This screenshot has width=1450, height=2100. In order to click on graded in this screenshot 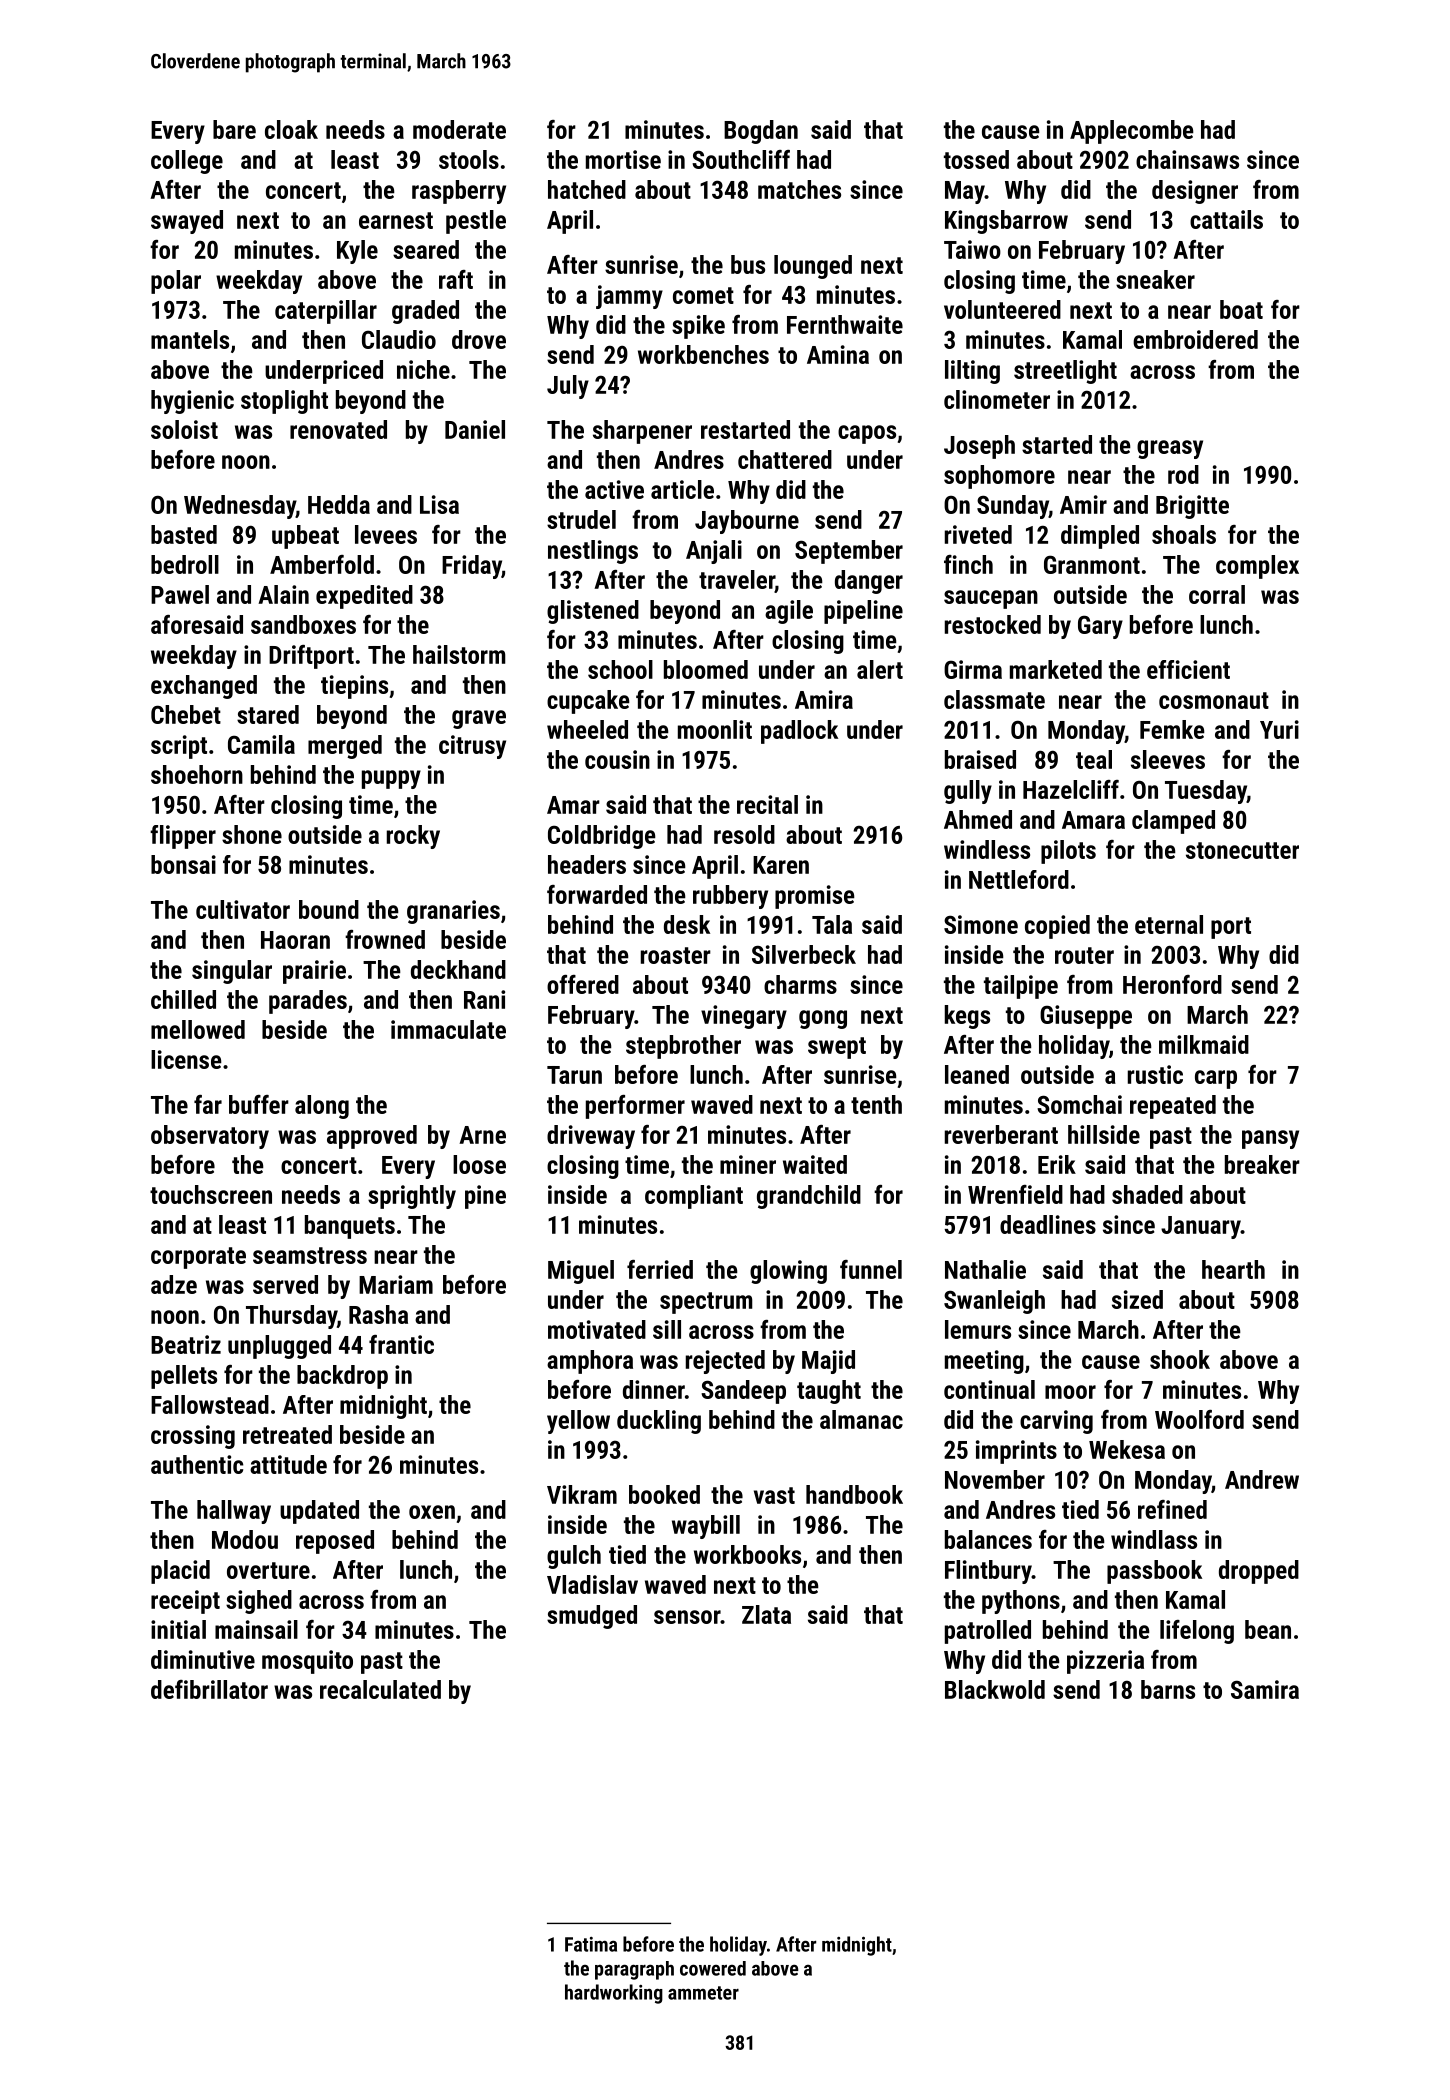, I will do `click(425, 312)`.
